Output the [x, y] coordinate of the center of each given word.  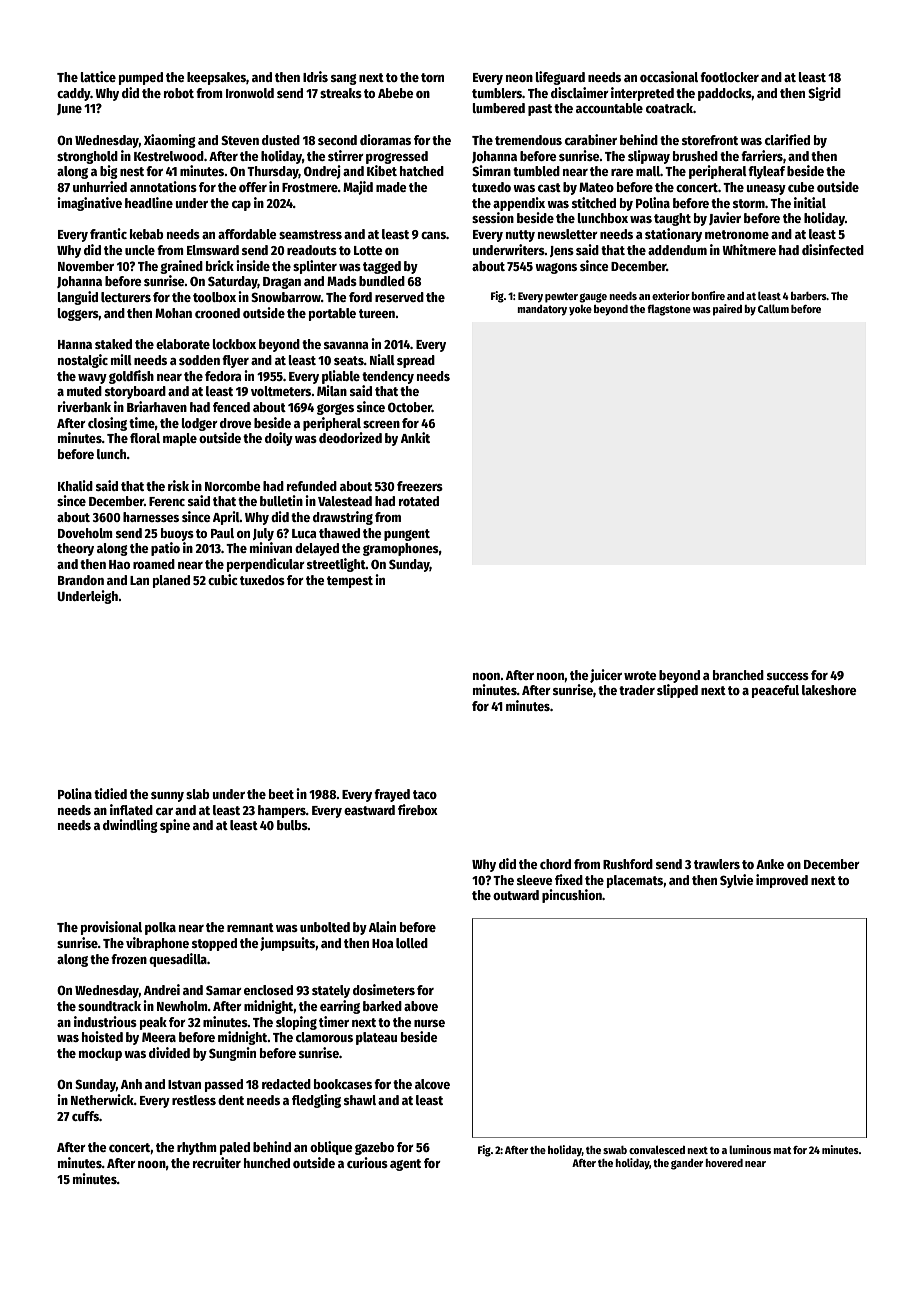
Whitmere [749, 249]
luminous [750, 1149]
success [788, 676]
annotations [163, 186]
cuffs [85, 1116]
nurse [429, 1023]
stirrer [346, 155]
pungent [407, 535]
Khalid [75, 485]
